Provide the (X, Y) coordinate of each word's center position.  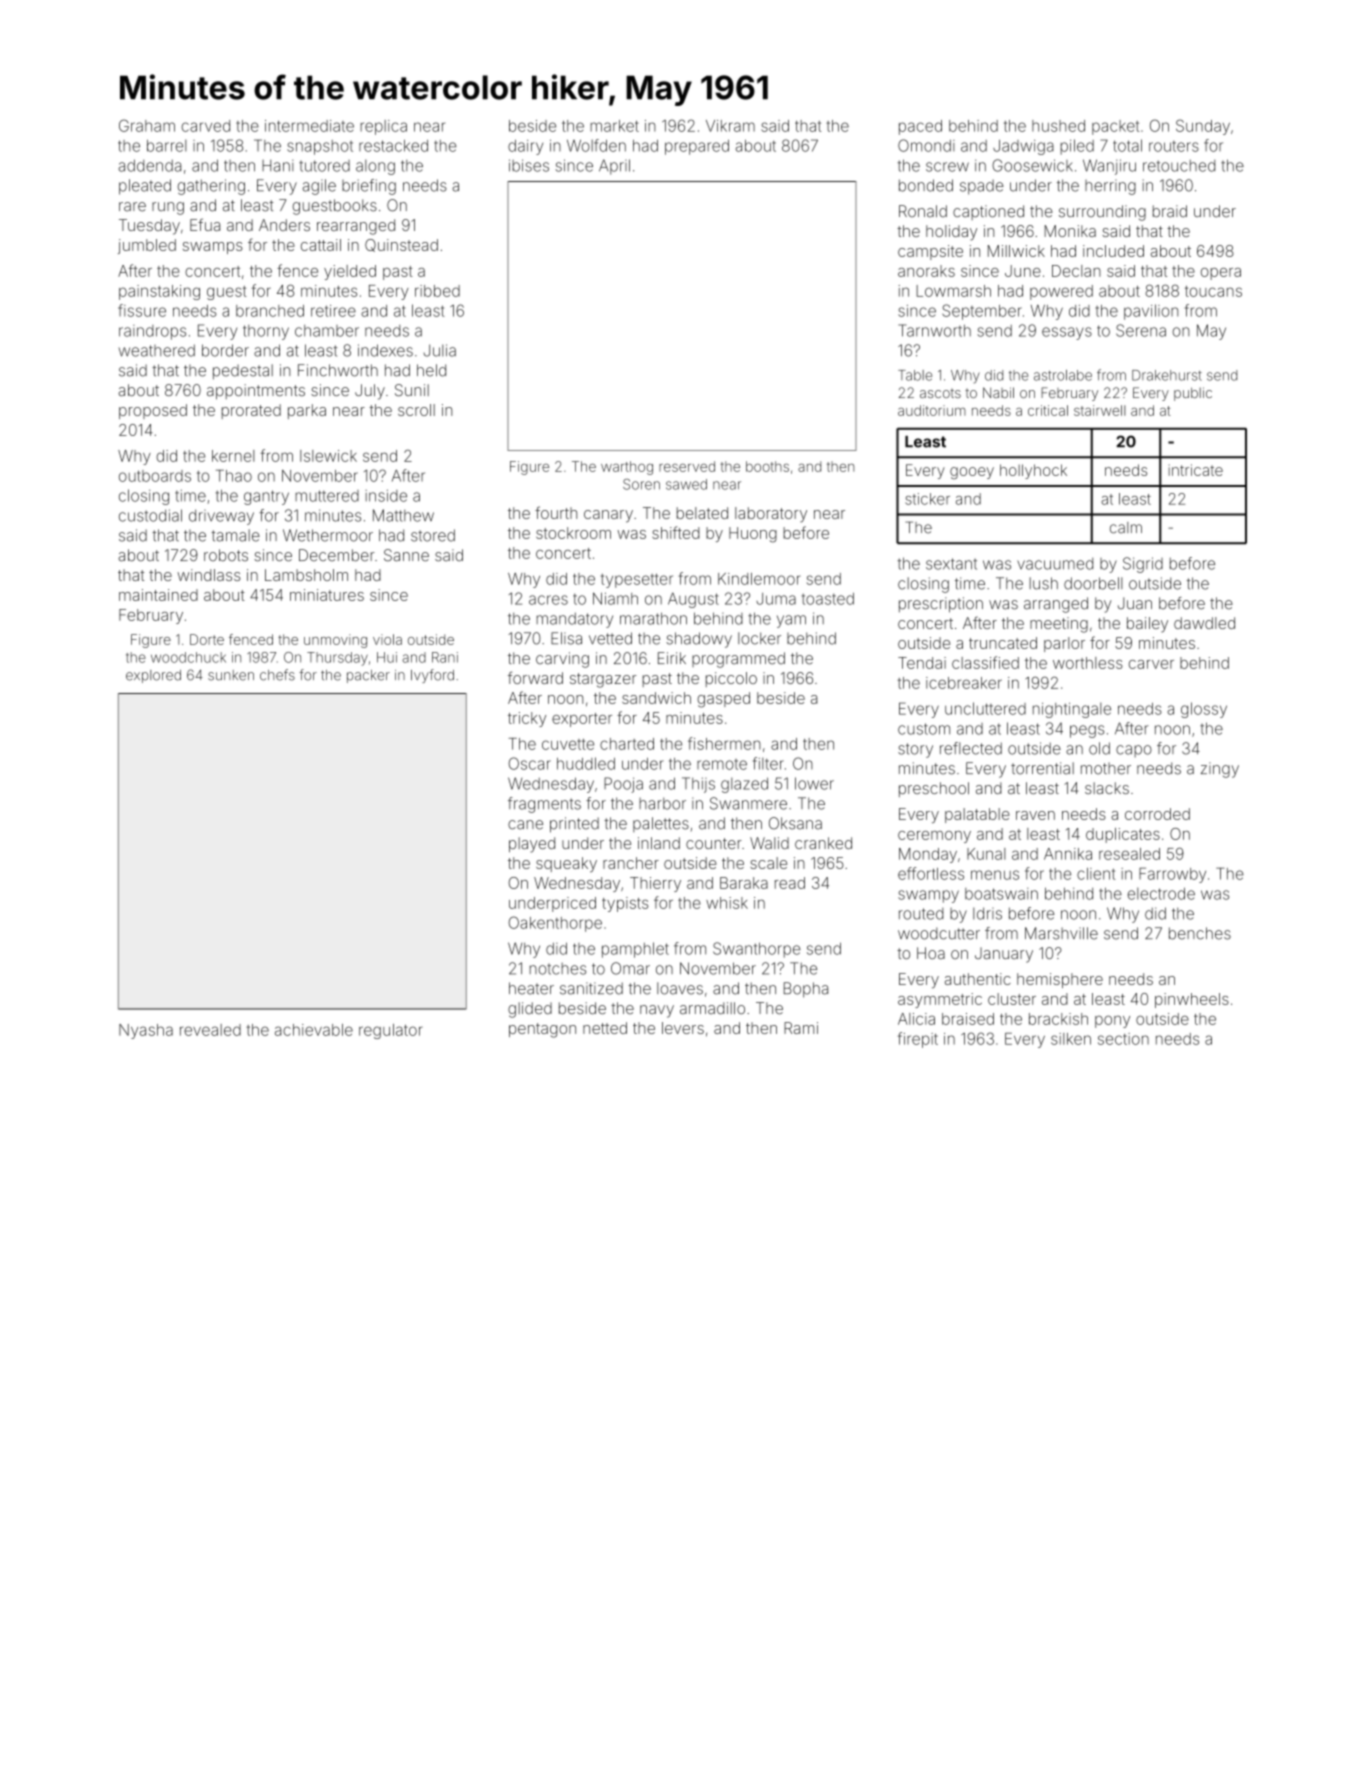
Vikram (730, 126)
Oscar (530, 763)
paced (920, 127)
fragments (544, 805)
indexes (385, 350)
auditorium (932, 410)
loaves (680, 988)
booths (767, 466)
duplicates (1123, 835)
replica (383, 127)
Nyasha (146, 1031)
